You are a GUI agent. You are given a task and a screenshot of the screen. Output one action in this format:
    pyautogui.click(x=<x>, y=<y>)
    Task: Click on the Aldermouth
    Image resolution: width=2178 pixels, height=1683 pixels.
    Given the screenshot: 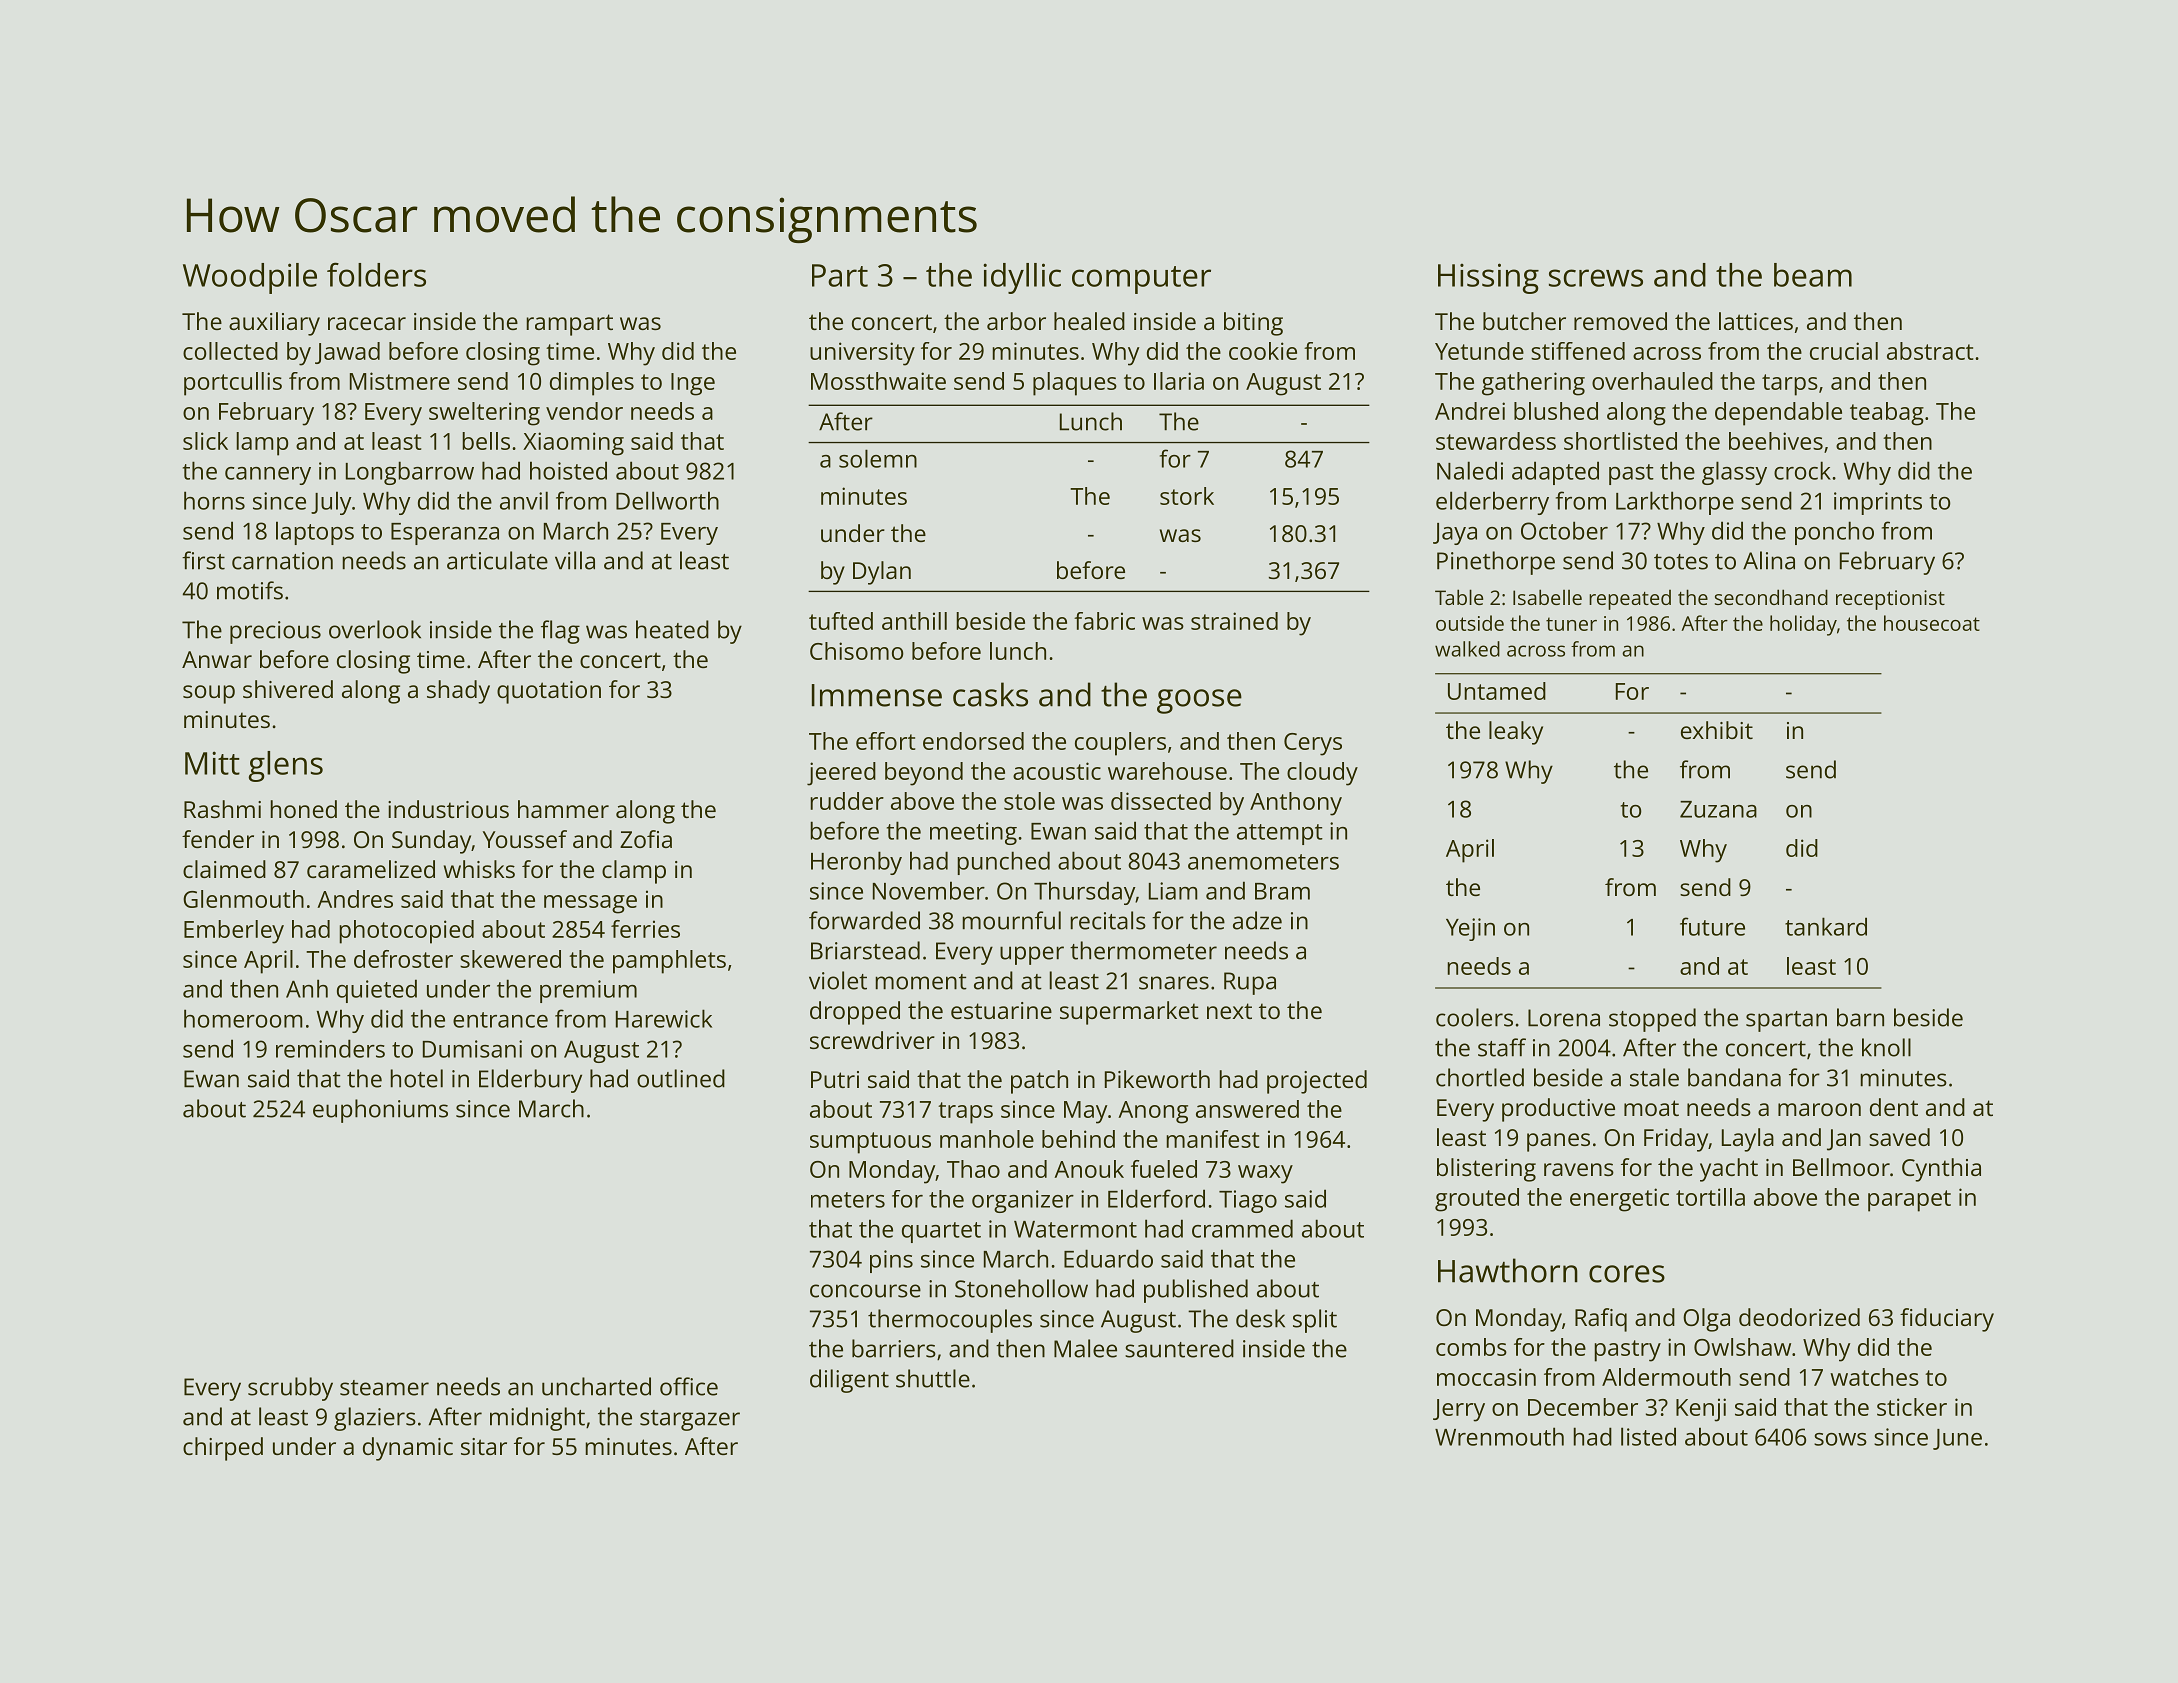 What is the action you would take?
    pyautogui.click(x=1666, y=1377)
